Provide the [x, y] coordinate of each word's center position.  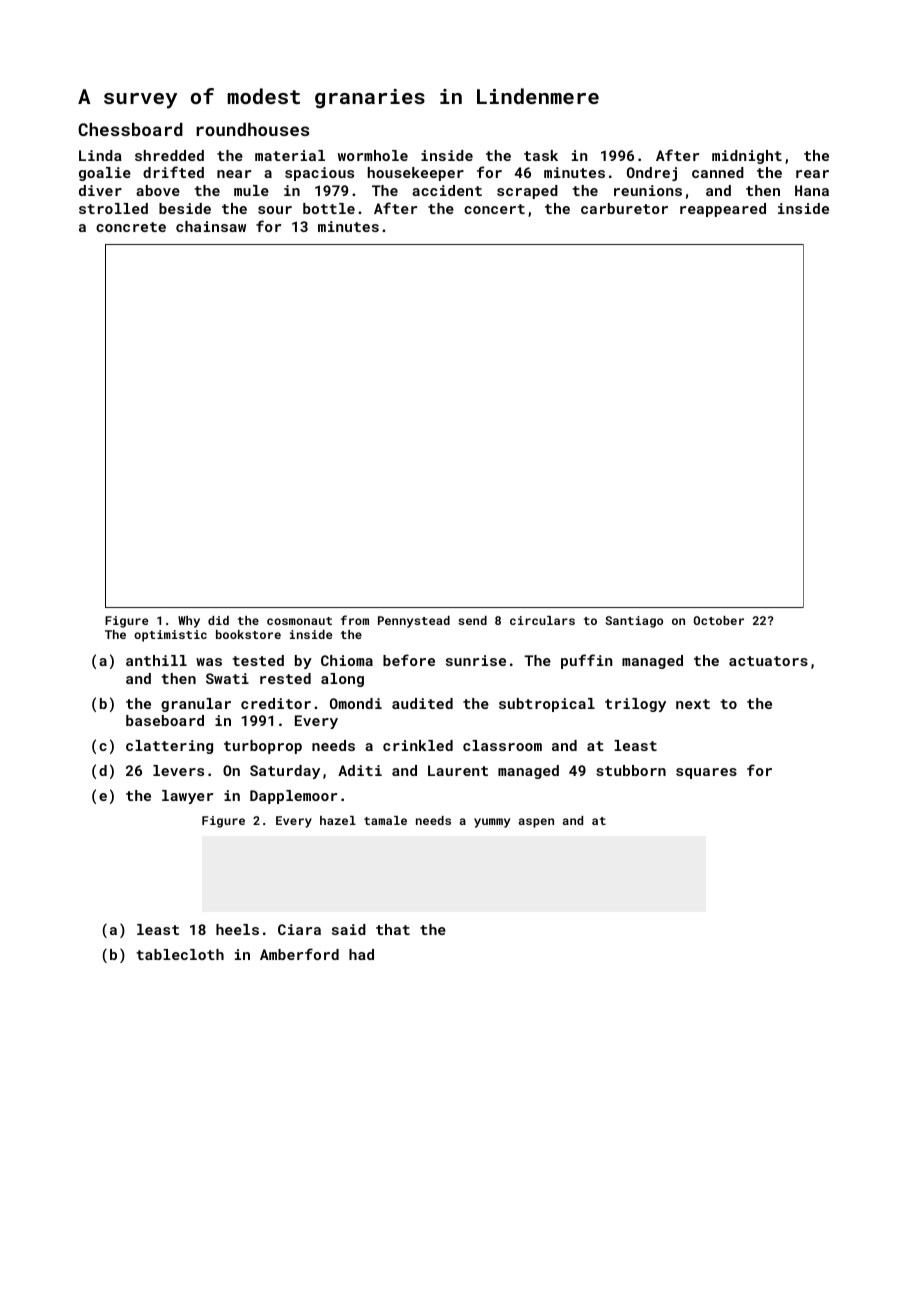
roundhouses [252, 129]
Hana [812, 190]
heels [237, 929]
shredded [169, 155]
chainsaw [211, 226]
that [393, 929]
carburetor [624, 208]
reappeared [723, 210]
